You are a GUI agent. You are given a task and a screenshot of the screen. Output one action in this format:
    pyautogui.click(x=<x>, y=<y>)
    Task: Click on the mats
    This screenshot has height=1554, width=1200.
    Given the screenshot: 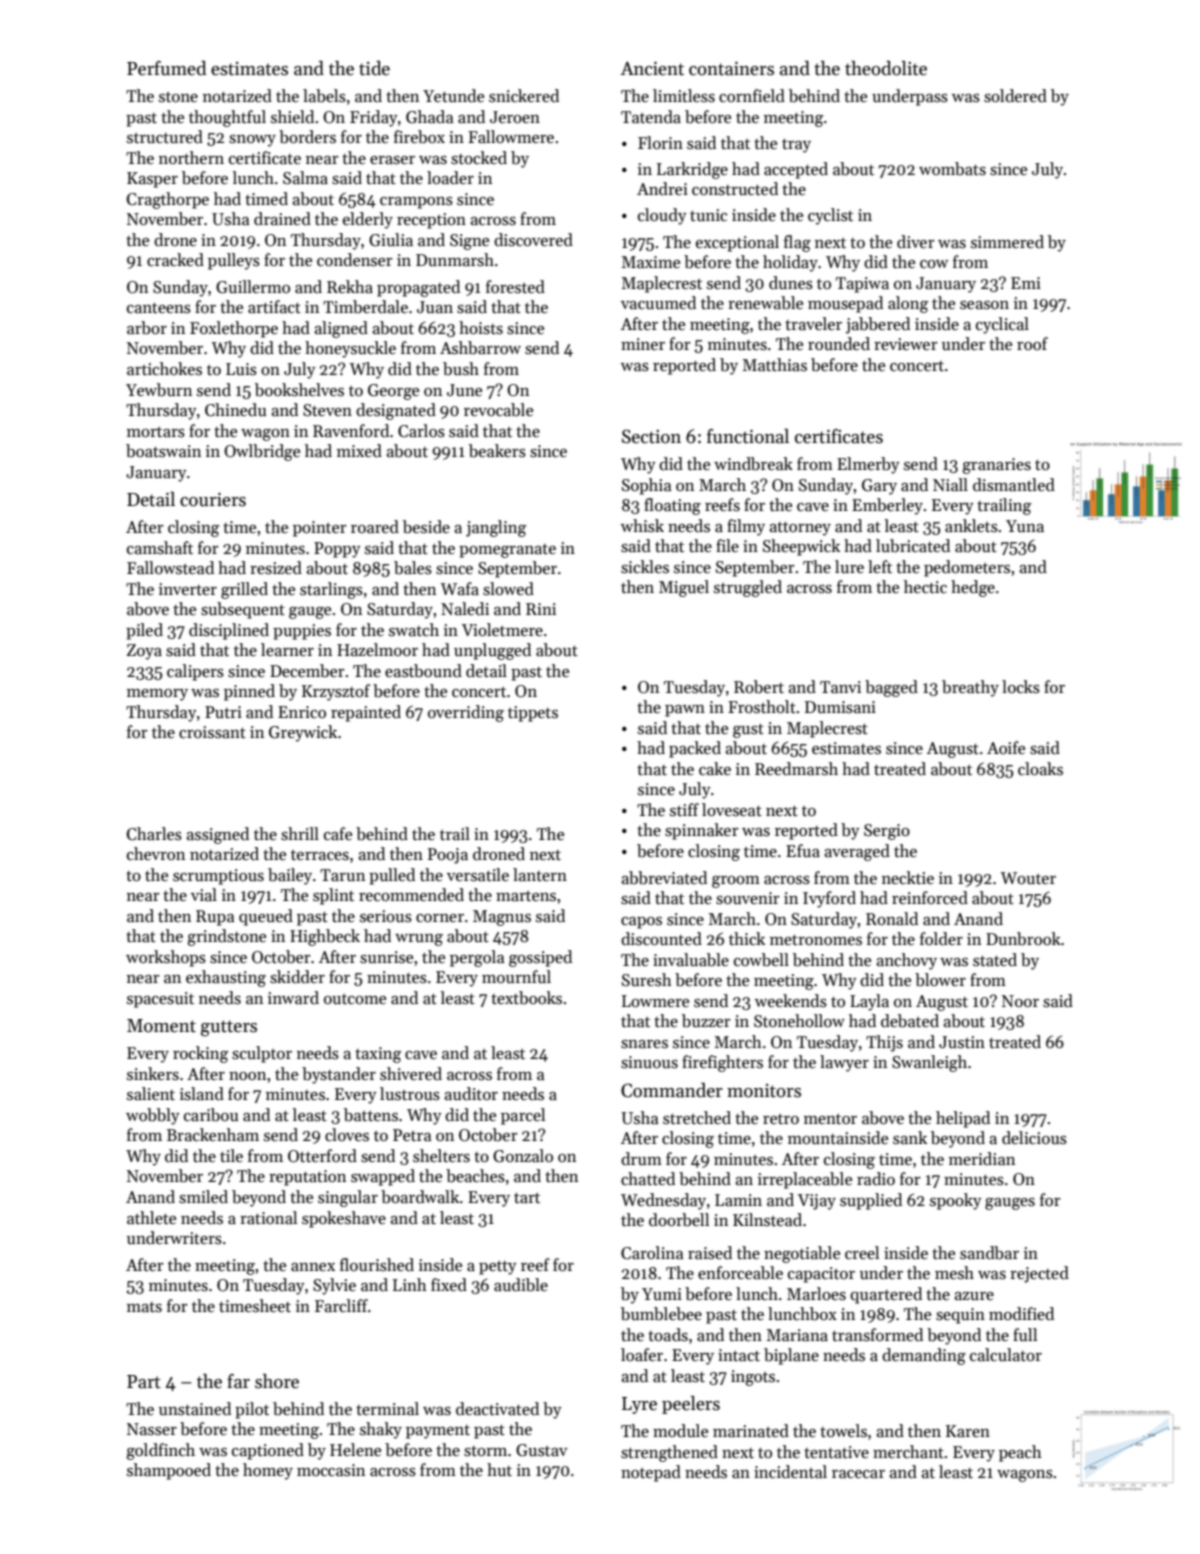 What is the action you would take?
    pyautogui.click(x=144, y=1307)
